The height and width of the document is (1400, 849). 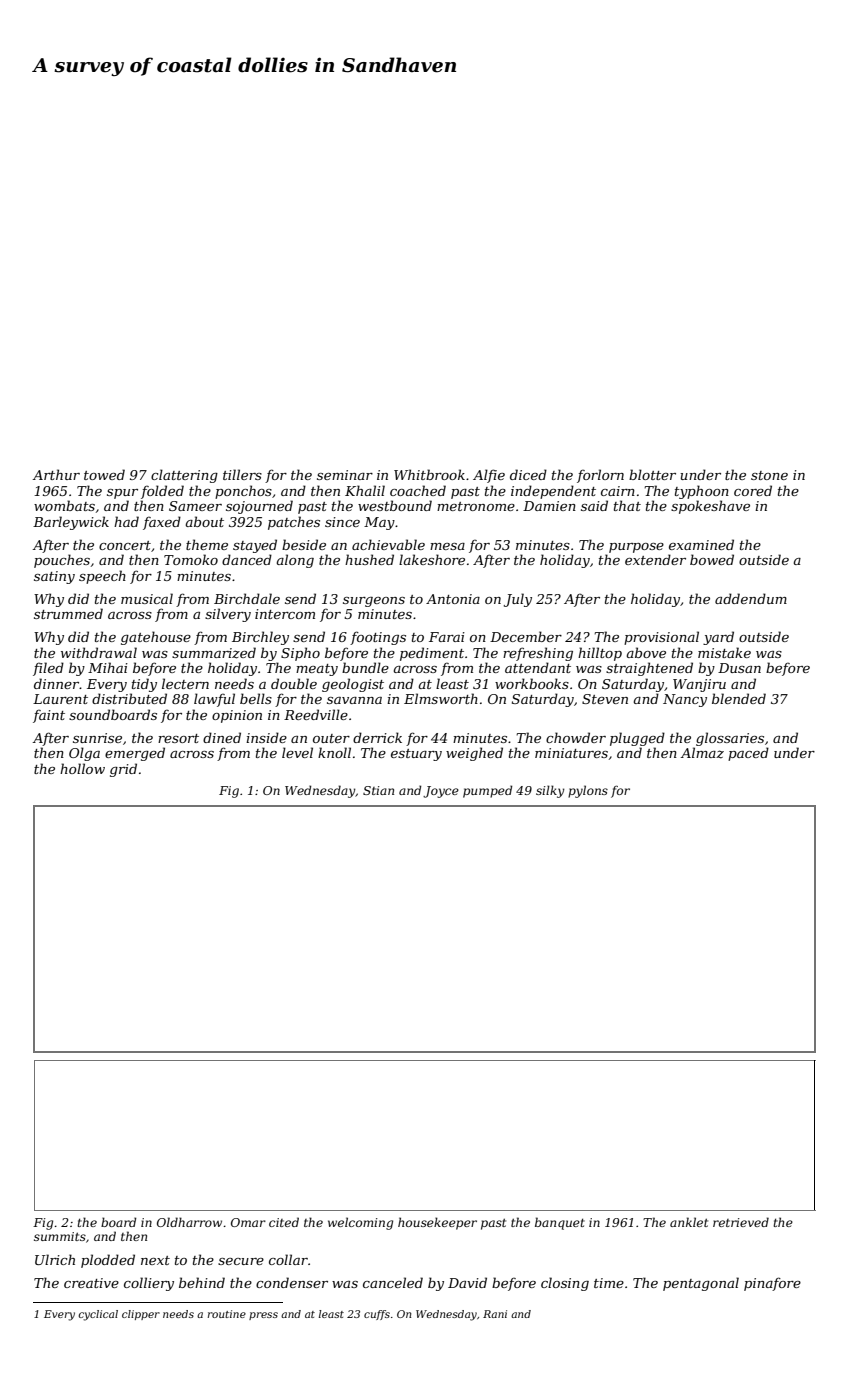 What do you see at coordinates (377, 1315) in the document?
I see `cuffs` at bounding box center [377, 1315].
